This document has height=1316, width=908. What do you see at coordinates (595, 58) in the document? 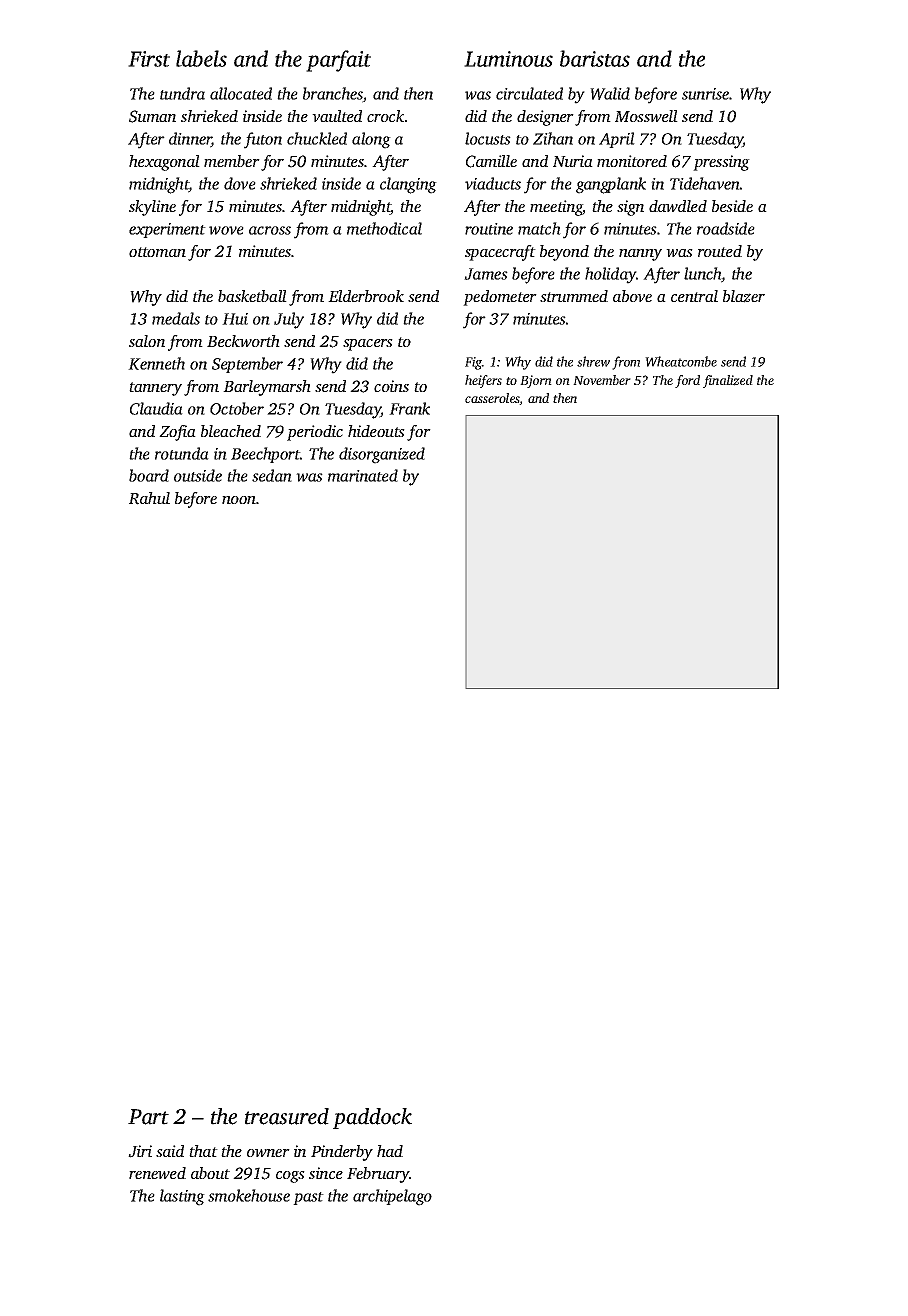
I see `baristas` at bounding box center [595, 58].
